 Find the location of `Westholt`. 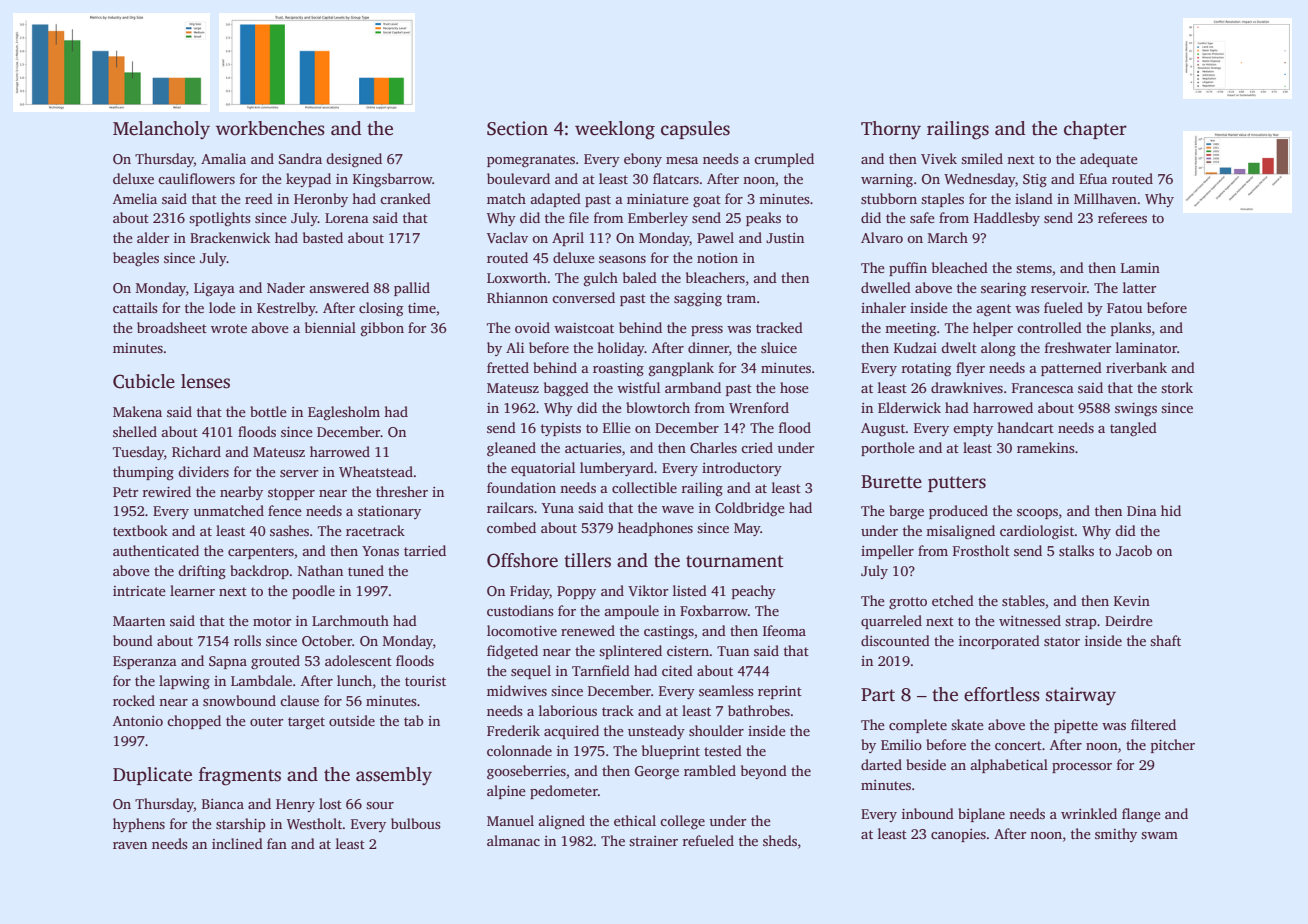

Westholt is located at coordinates (315, 823).
